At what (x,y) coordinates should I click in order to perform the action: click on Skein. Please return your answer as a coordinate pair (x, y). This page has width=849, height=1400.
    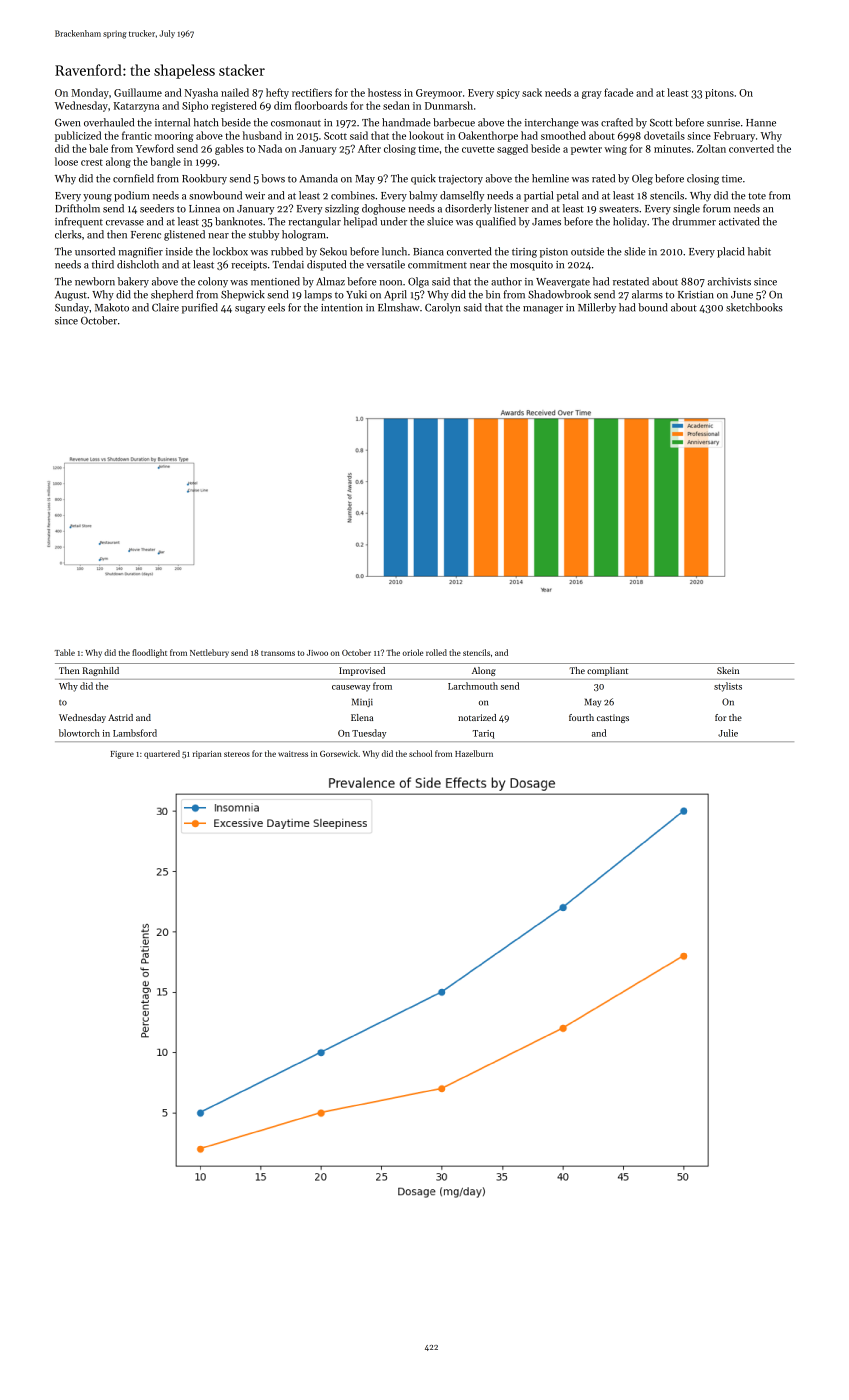
    Looking at the image, I should click on (728, 670).
